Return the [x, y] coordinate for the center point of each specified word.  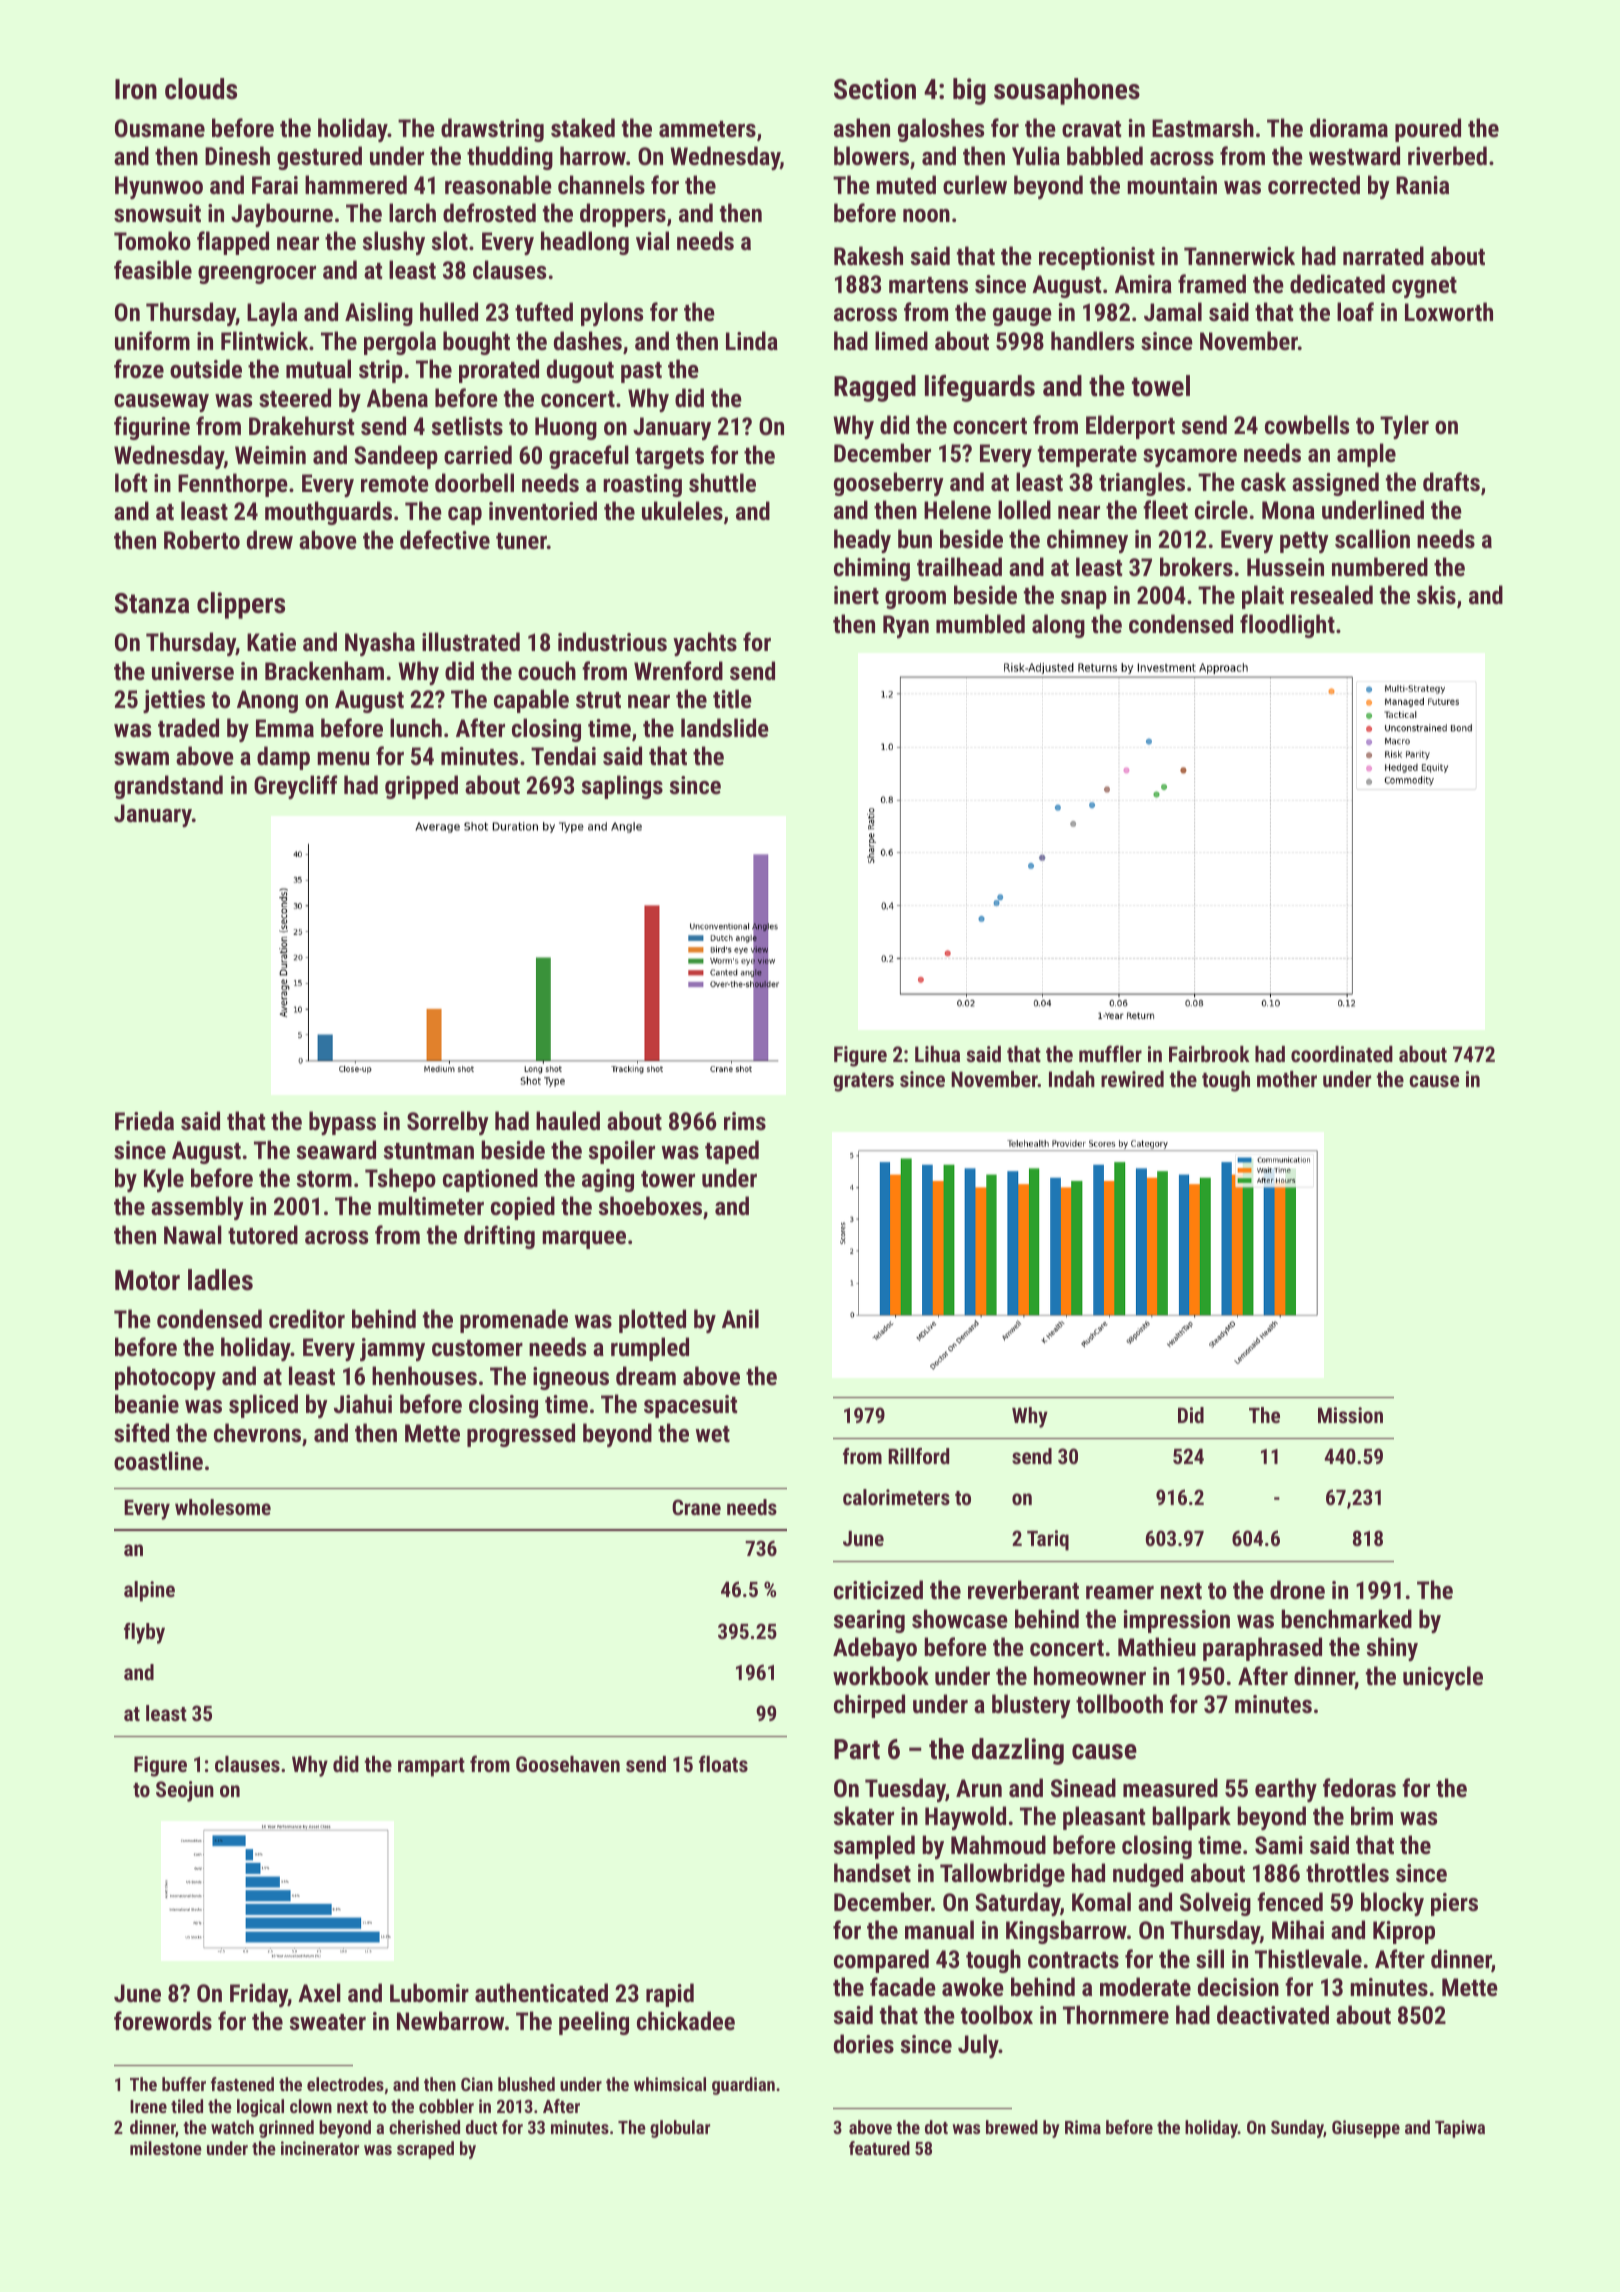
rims [745, 1121]
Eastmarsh [1203, 127]
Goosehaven [568, 1764]
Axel [319, 1992]
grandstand [168, 787]
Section [875, 89]
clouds [201, 89]
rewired [1132, 1079]
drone [1297, 1589]
